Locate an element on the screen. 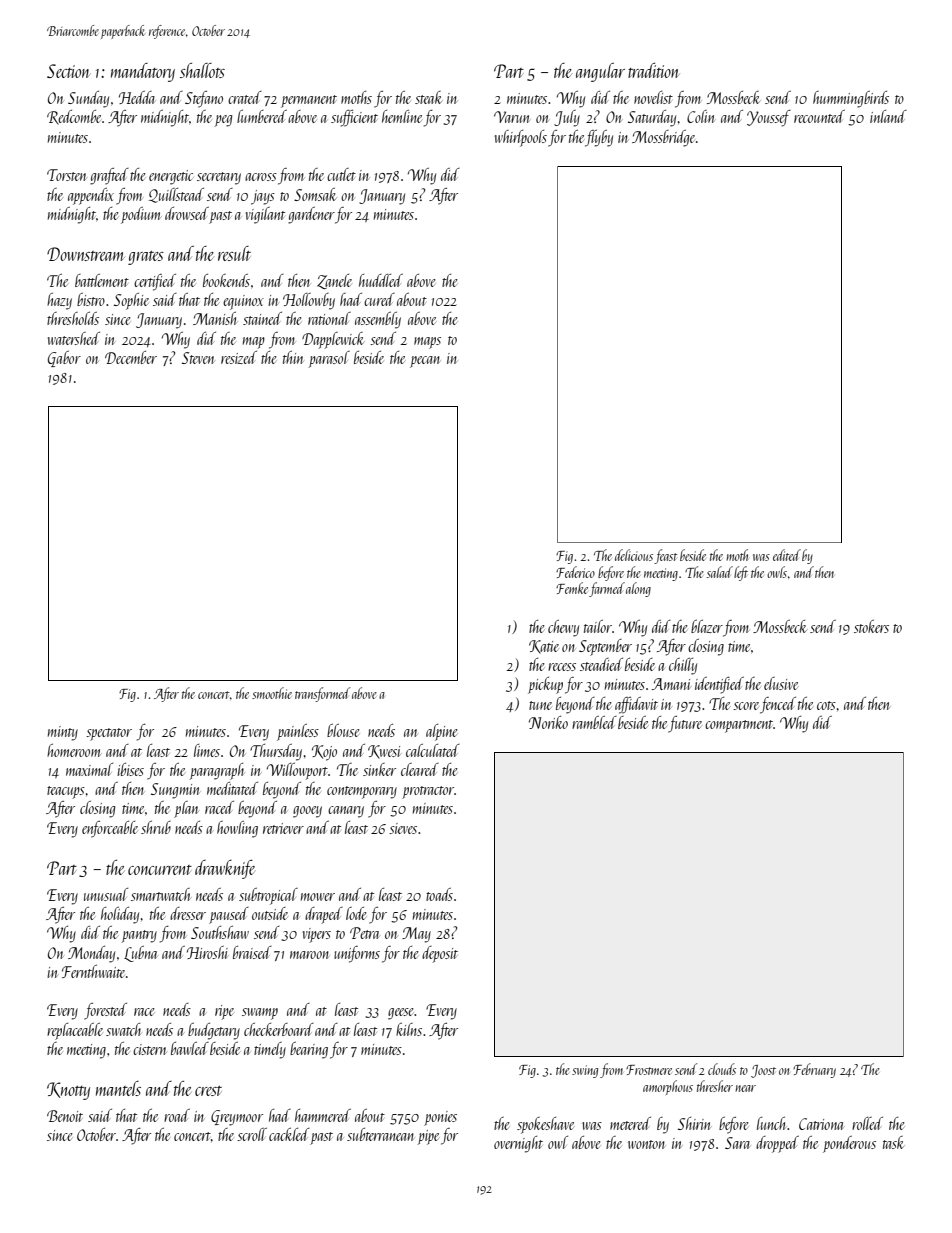 The image size is (952, 1233). pecan is located at coordinates (425, 362).
